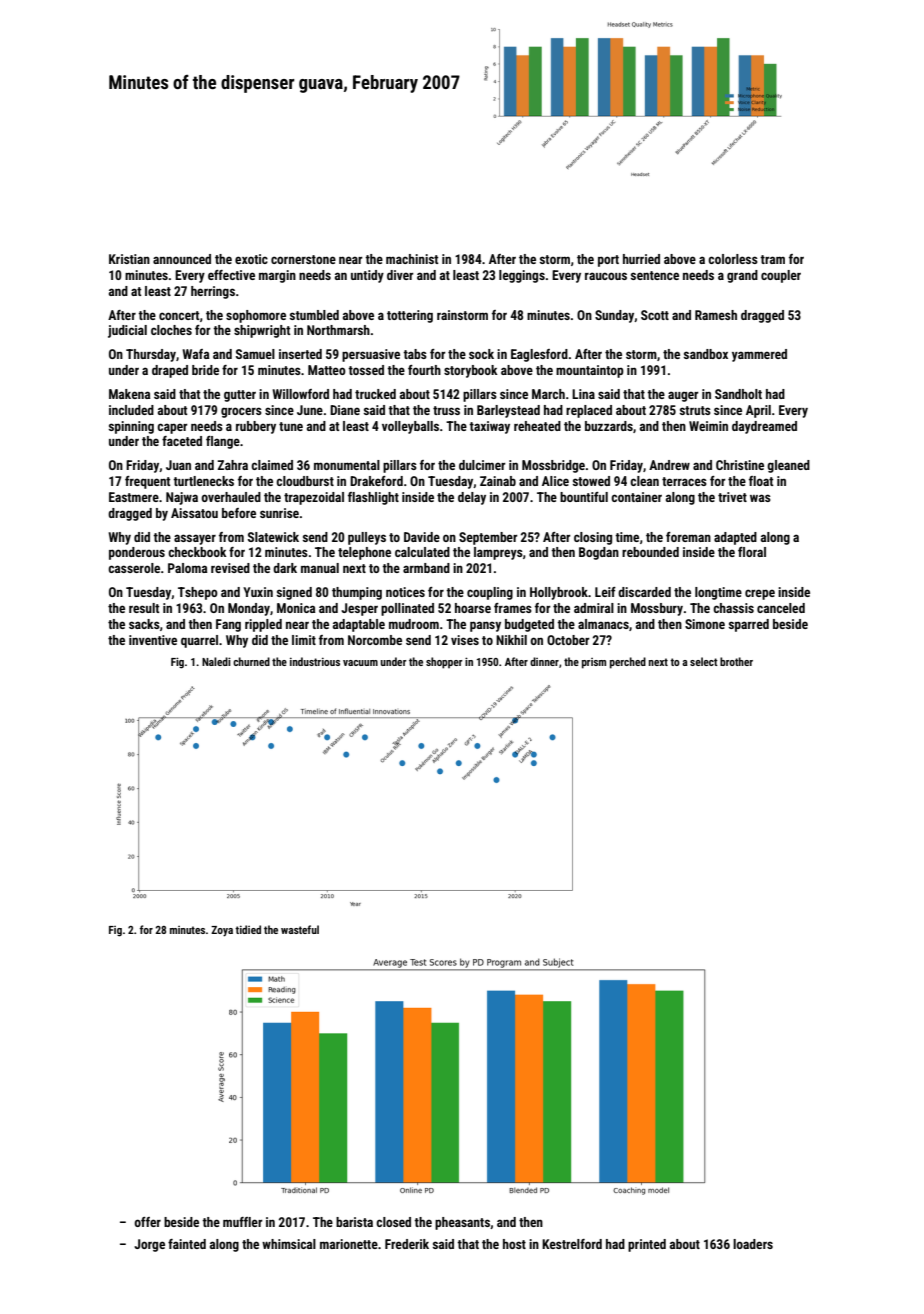 This screenshot has height=1314, width=924. What do you see at coordinates (641, 259) in the screenshot?
I see `hurried` at bounding box center [641, 259].
